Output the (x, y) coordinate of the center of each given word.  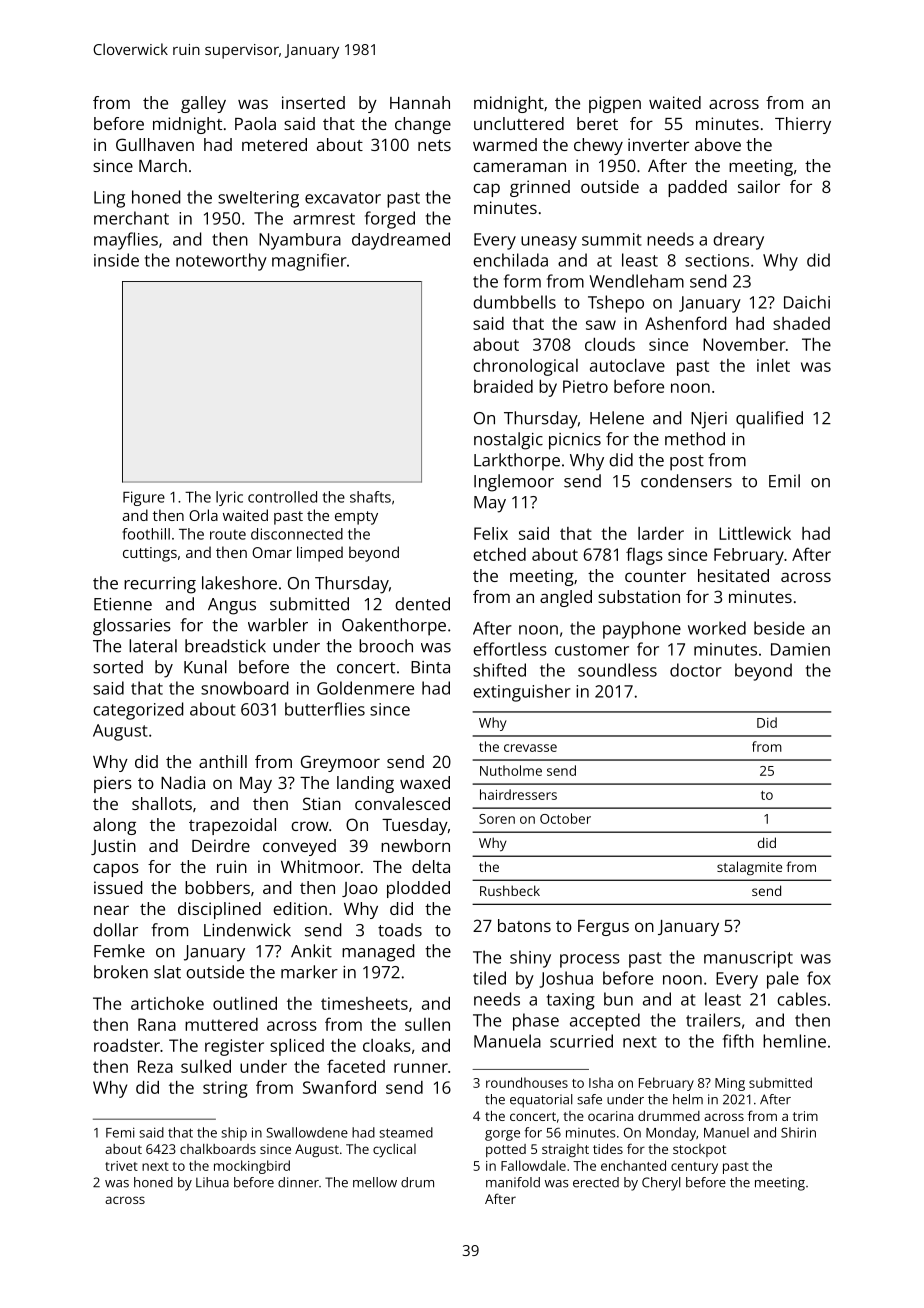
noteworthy (221, 262)
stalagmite (749, 868)
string (225, 1089)
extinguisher (522, 693)
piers (113, 784)
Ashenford (685, 323)
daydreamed (401, 241)
